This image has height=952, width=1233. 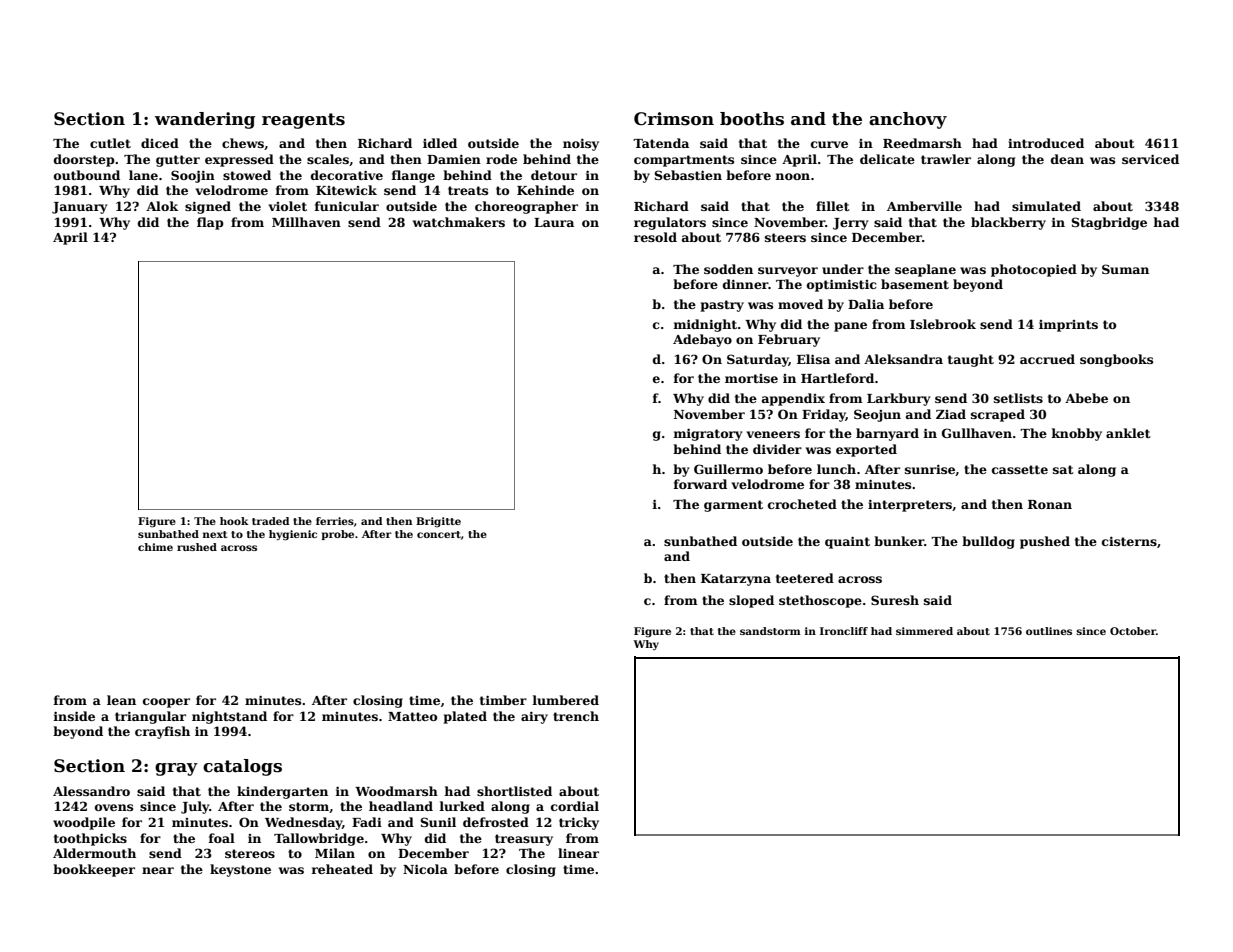 I want to click on hook, so click(x=234, y=521).
